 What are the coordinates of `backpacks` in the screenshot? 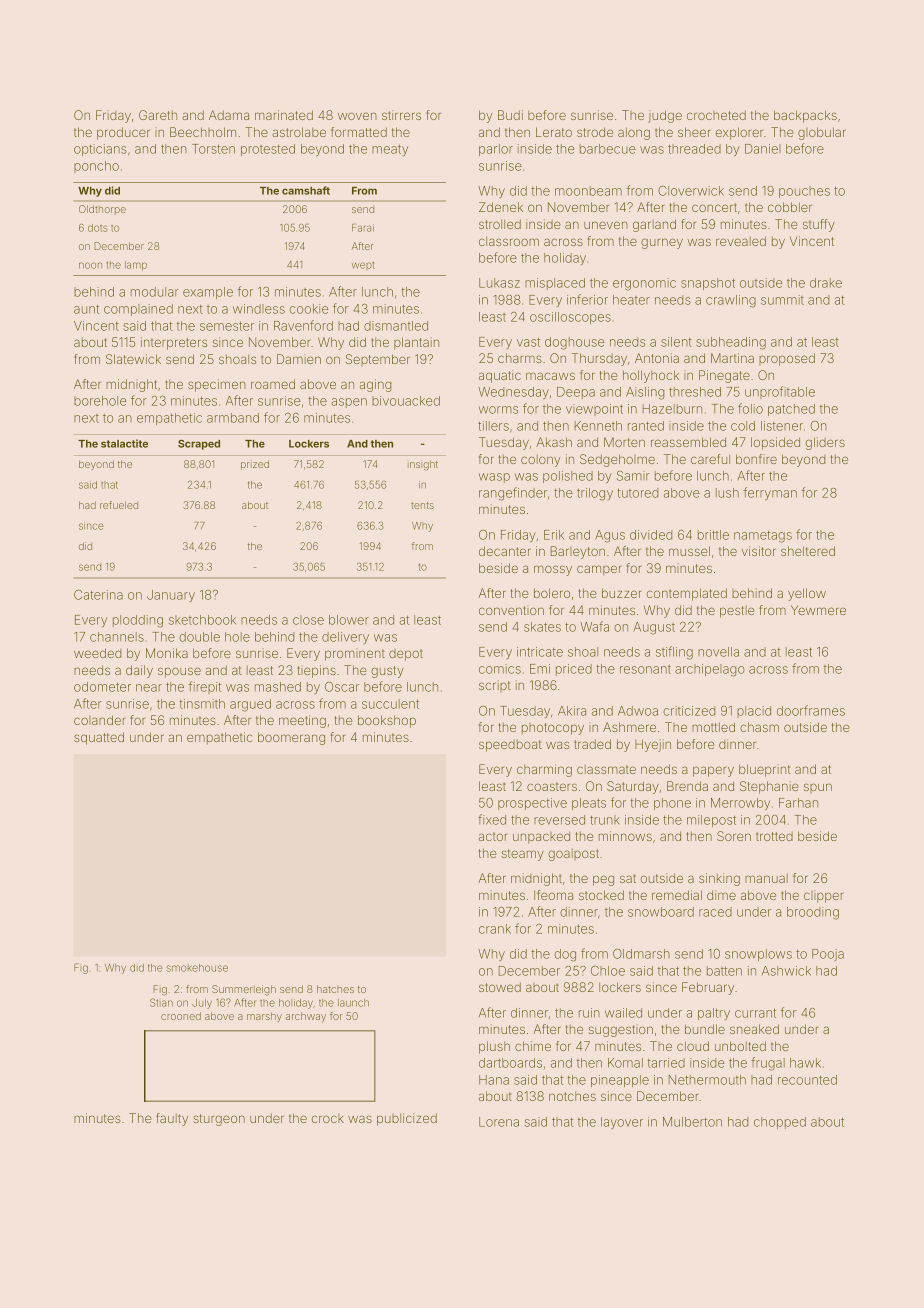 It's located at (805, 116).
